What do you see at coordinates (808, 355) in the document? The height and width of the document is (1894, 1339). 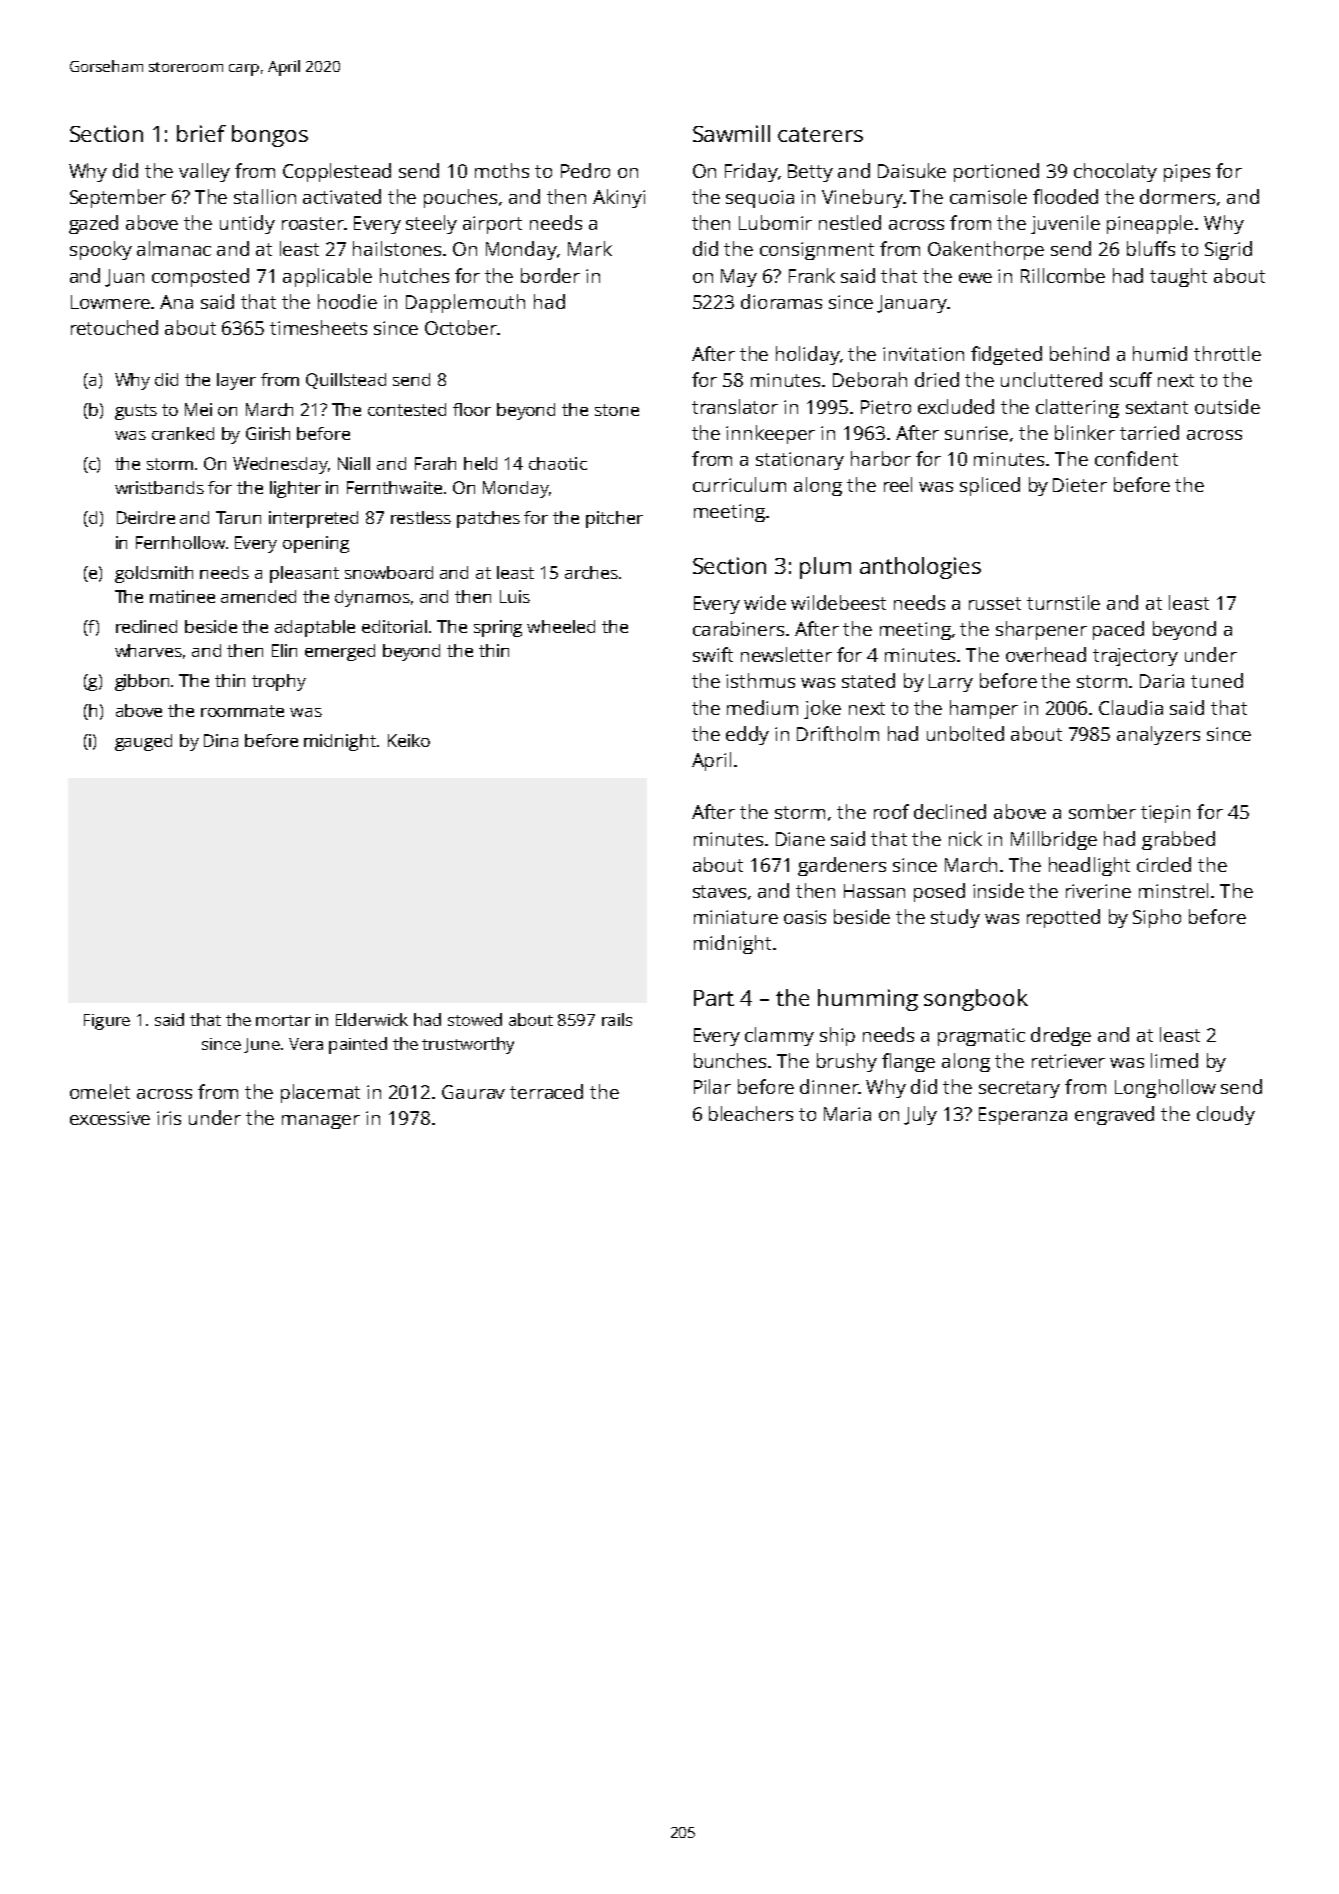 I see `holiday` at bounding box center [808, 355].
